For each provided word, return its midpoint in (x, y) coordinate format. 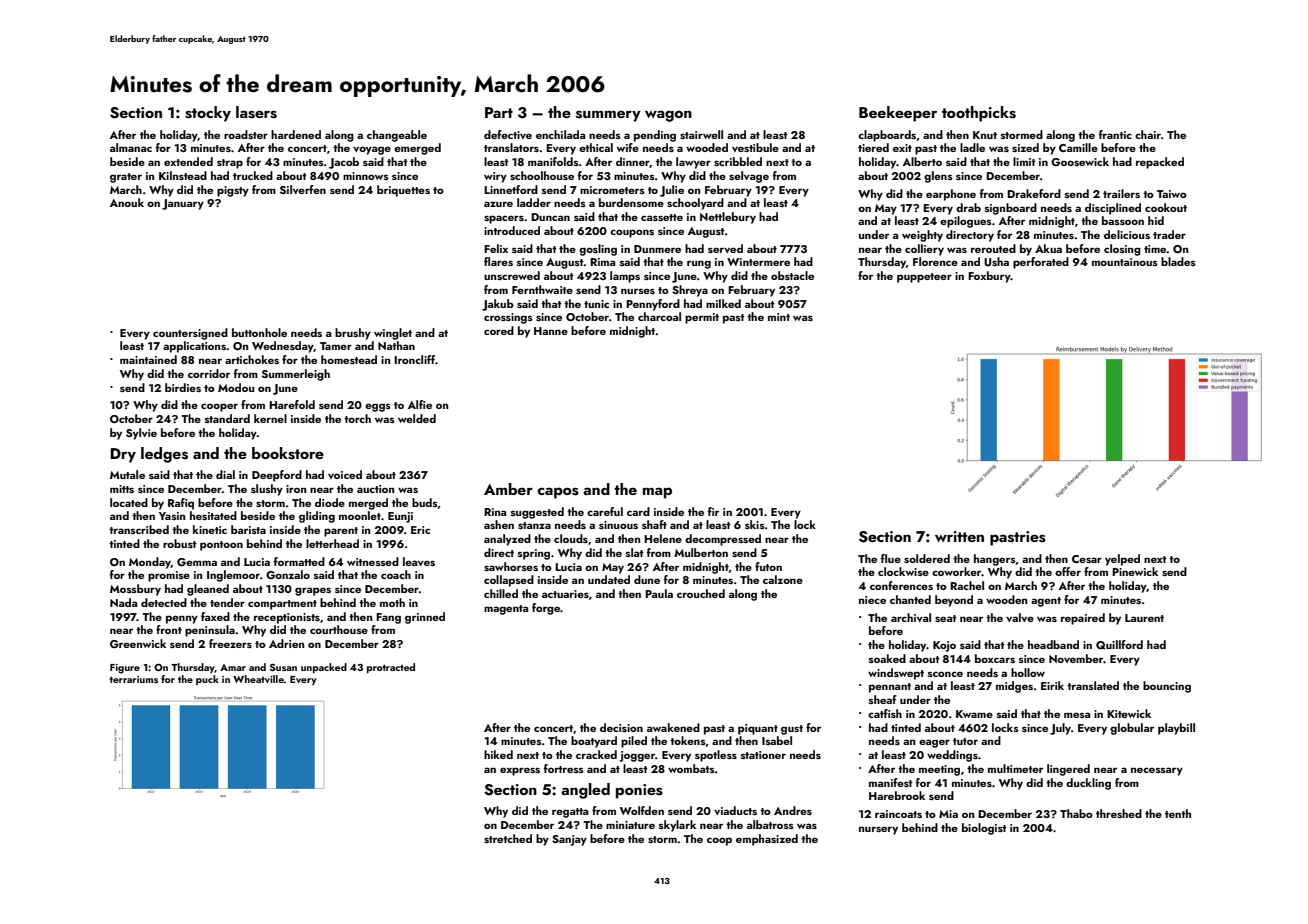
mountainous (1125, 262)
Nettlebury (728, 218)
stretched (508, 838)
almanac (131, 147)
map (657, 493)
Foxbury (989, 277)
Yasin (172, 516)
